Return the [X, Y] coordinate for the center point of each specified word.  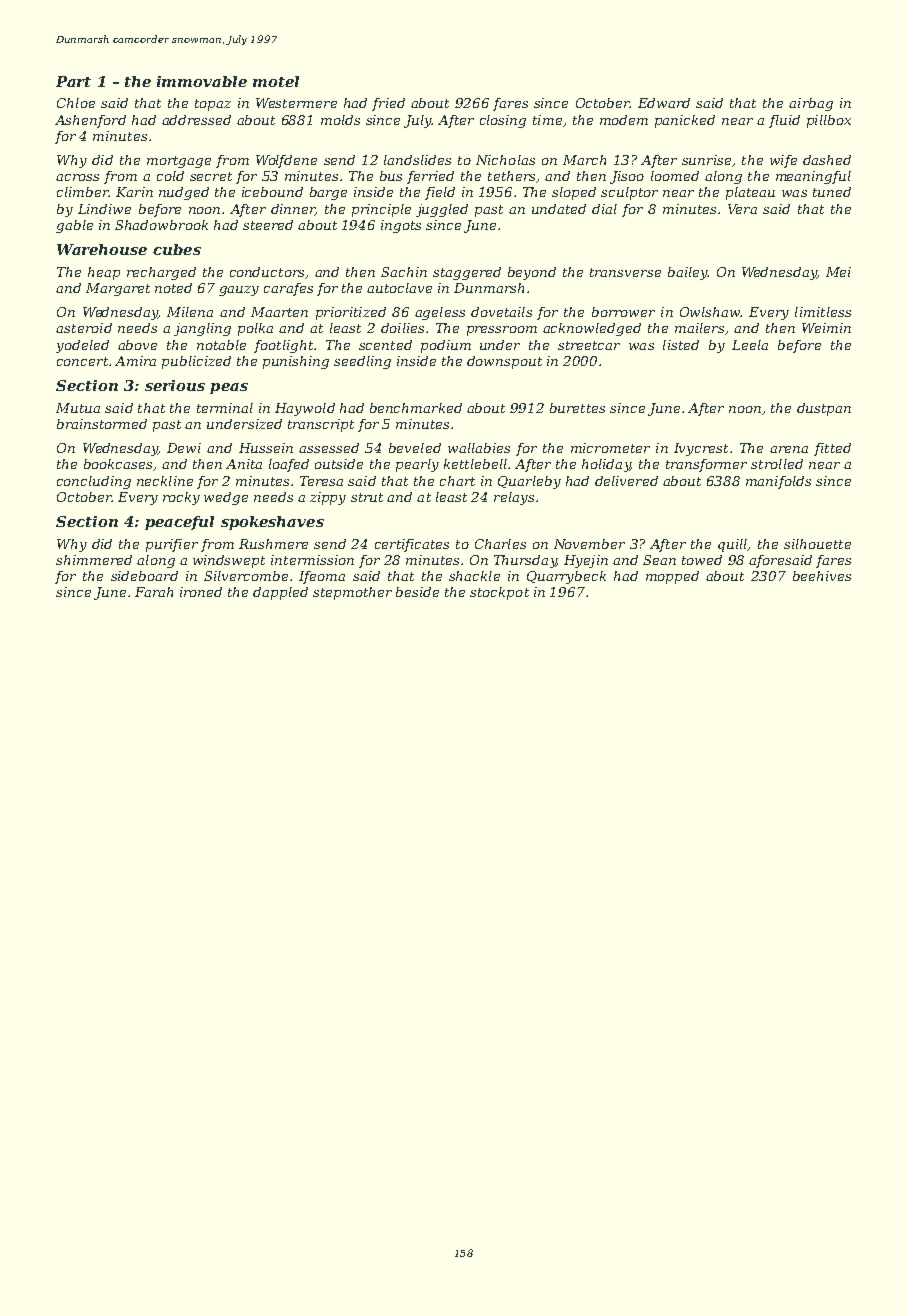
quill [732, 545]
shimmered [94, 560]
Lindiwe [104, 209]
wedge [226, 498]
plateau [750, 193]
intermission [312, 560]
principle [381, 210]
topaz [213, 105]
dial [604, 209]
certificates [412, 545]
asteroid [84, 328]
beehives [822, 576]
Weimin [826, 328]
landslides [417, 160]
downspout [504, 362]
